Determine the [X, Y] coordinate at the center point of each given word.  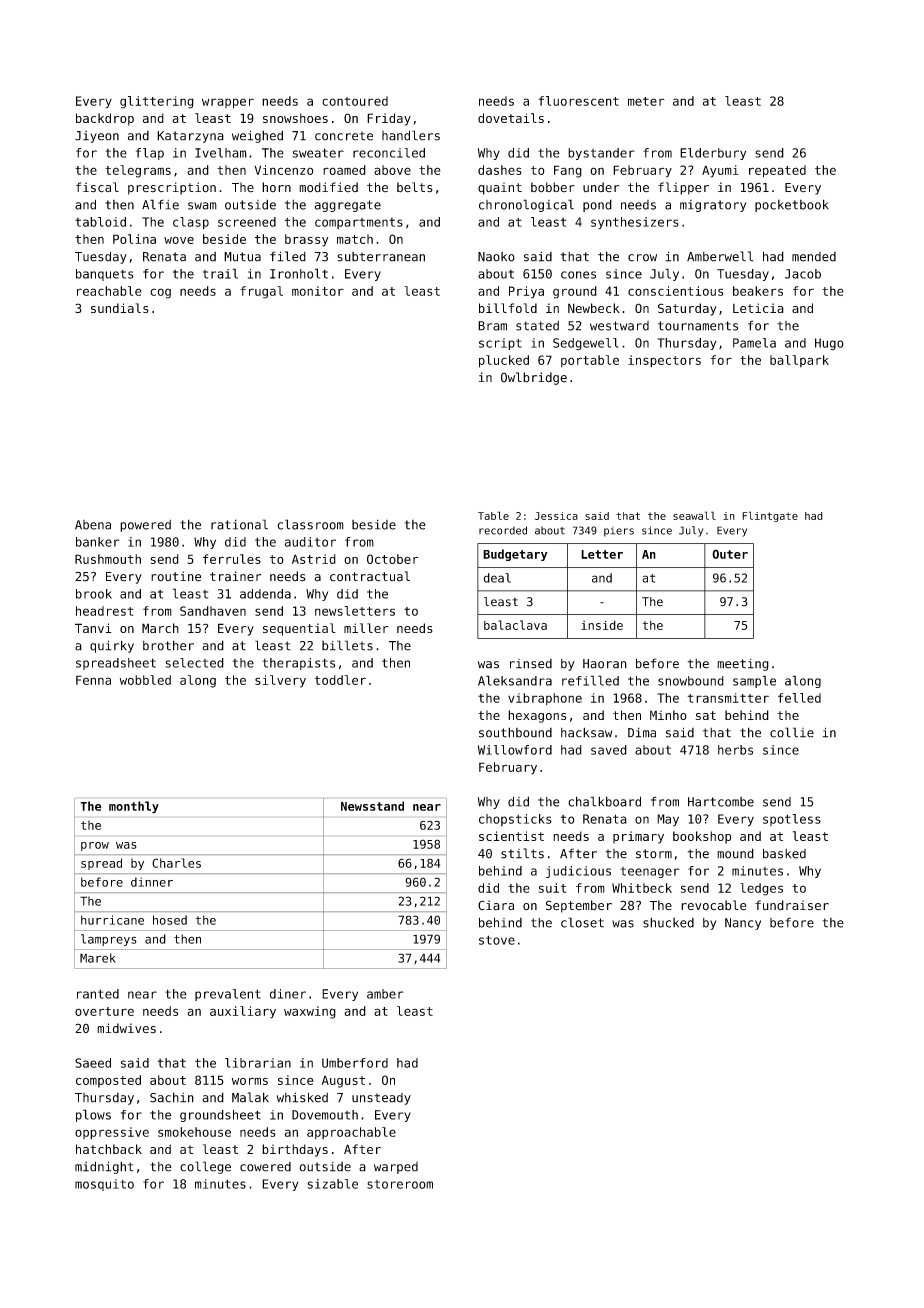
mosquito [104, 1185]
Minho [668, 715]
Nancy [743, 924]
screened [247, 222]
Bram [492, 326]
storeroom [400, 1184]
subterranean [381, 257]
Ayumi [720, 171]
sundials [120, 308]
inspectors [664, 361]
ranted [98, 994]
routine [176, 576]
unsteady [381, 1099]
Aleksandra [515, 680]
